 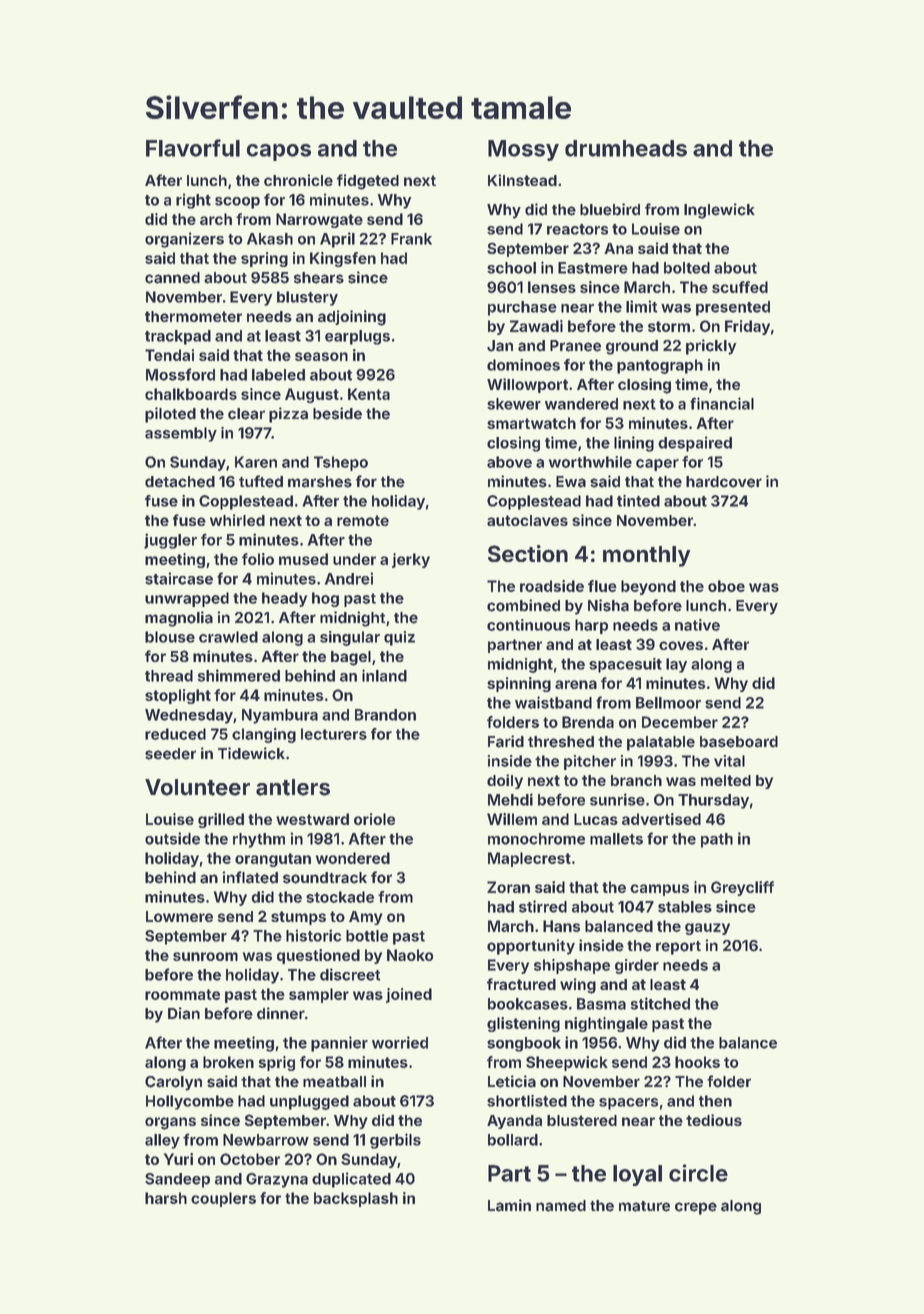 I want to click on Maplecrest, so click(x=529, y=859).
